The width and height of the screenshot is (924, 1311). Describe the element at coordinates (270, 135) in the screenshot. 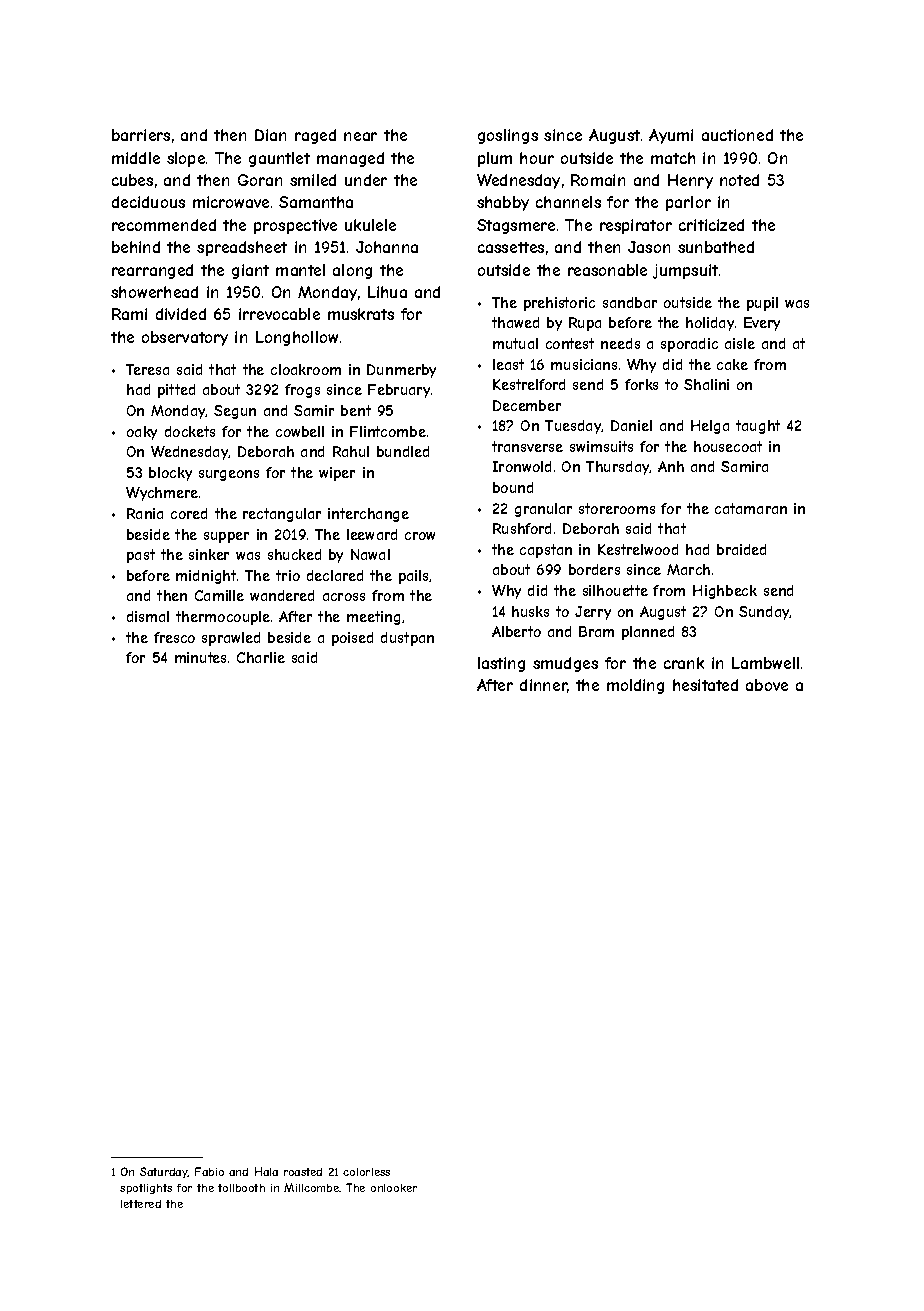

I see `Dian` at that location.
